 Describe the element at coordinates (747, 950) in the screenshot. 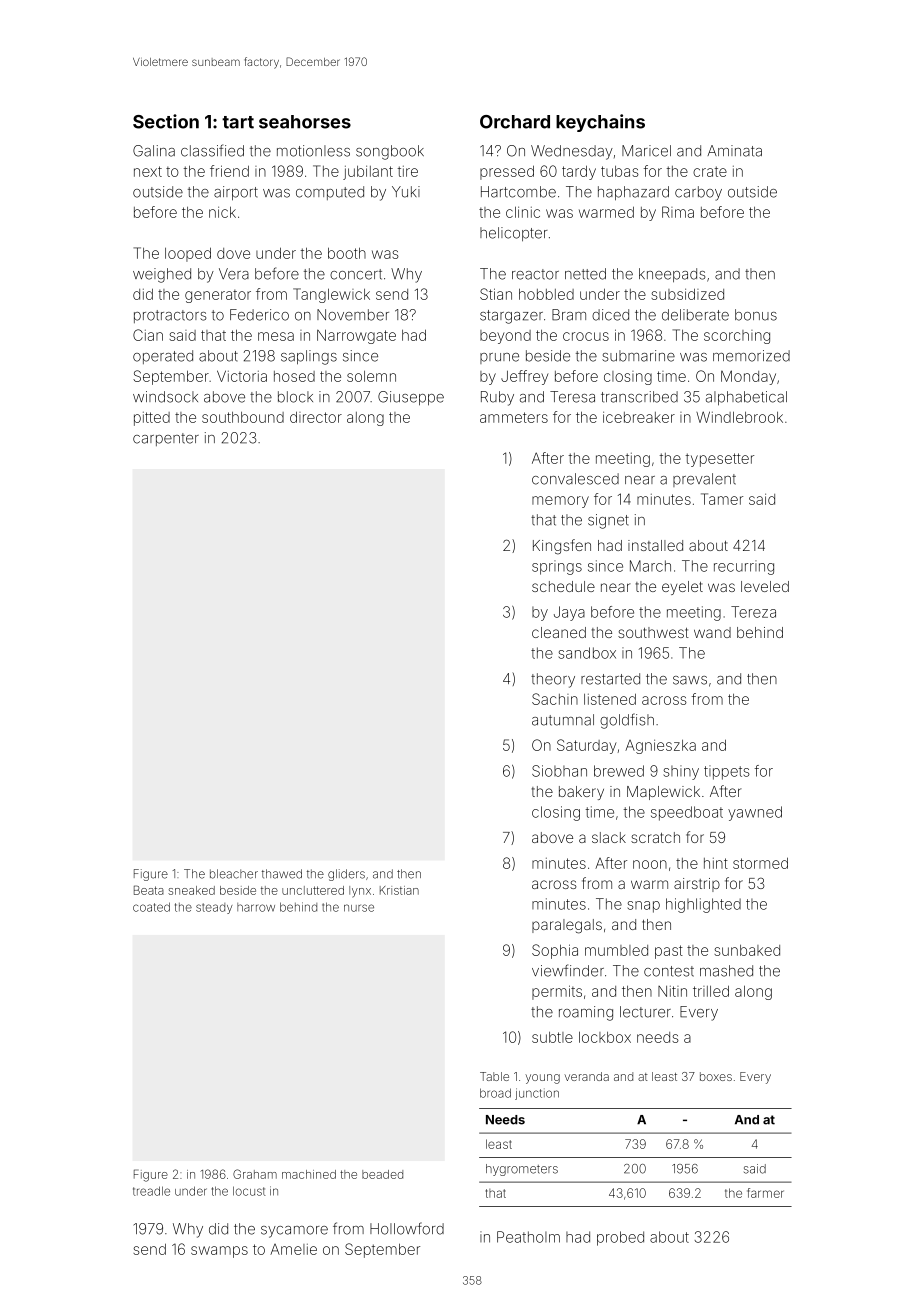

I see `sunbaked` at that location.
